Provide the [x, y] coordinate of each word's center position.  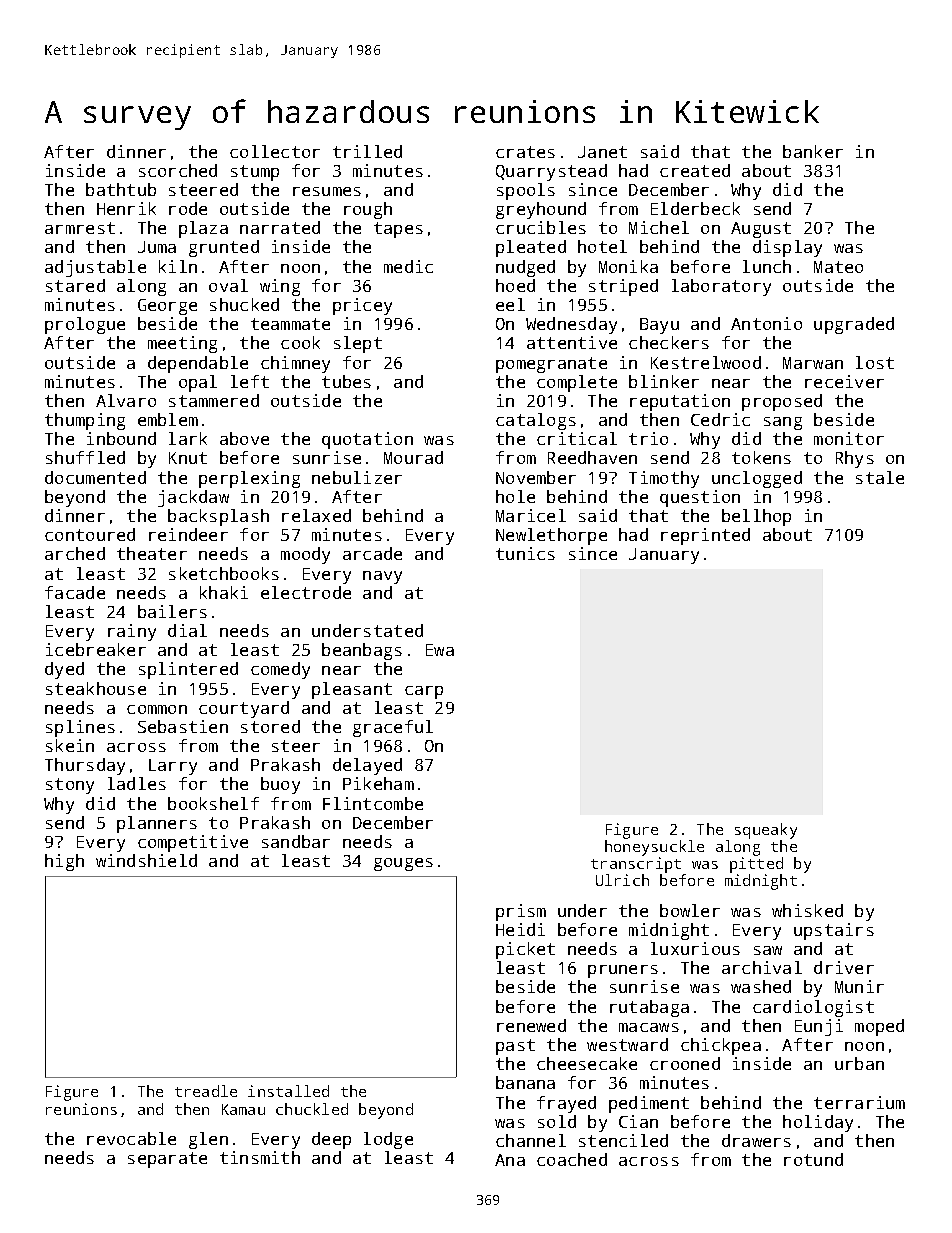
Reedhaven [592, 457]
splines [80, 728]
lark [188, 438]
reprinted [705, 536]
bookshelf [213, 803]
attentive [572, 342]
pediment [649, 1104]
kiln [178, 266]
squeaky [766, 831]
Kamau [243, 1109]
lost [875, 362]
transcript [636, 865]
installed [288, 1091]
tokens [761, 457]
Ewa [440, 650]
